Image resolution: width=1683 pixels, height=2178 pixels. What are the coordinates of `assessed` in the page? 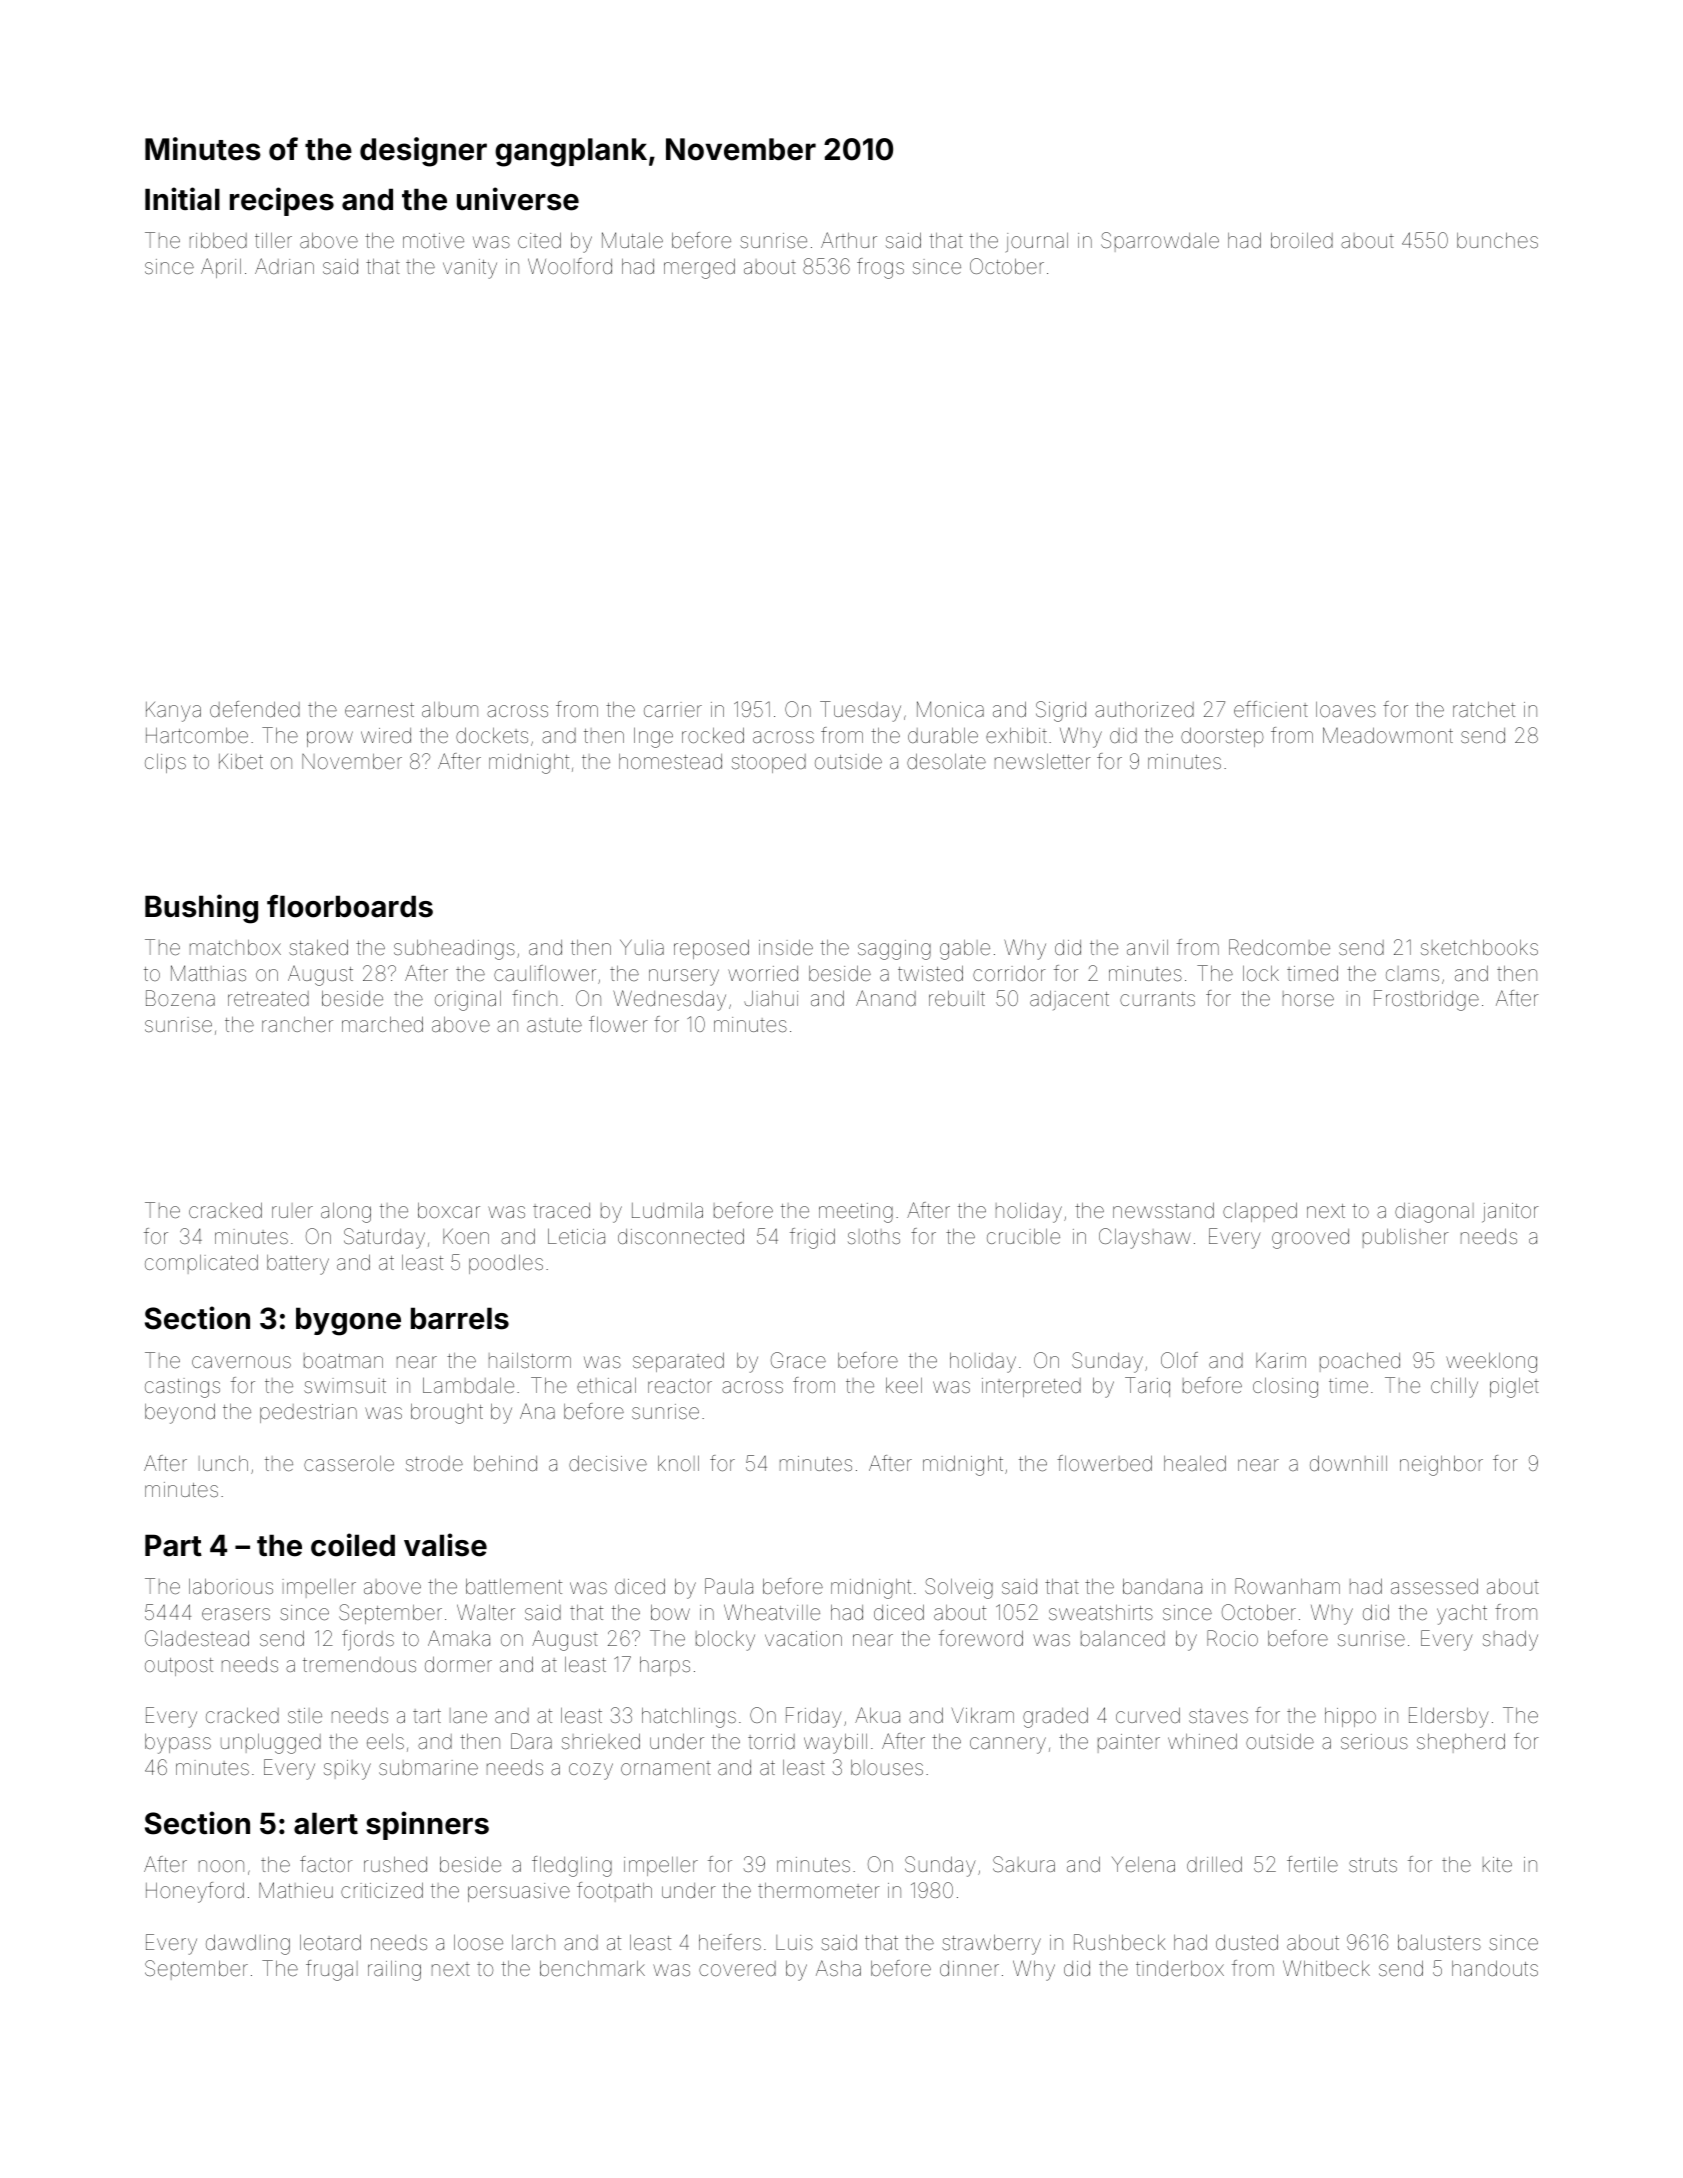 It's located at (1434, 1586).
